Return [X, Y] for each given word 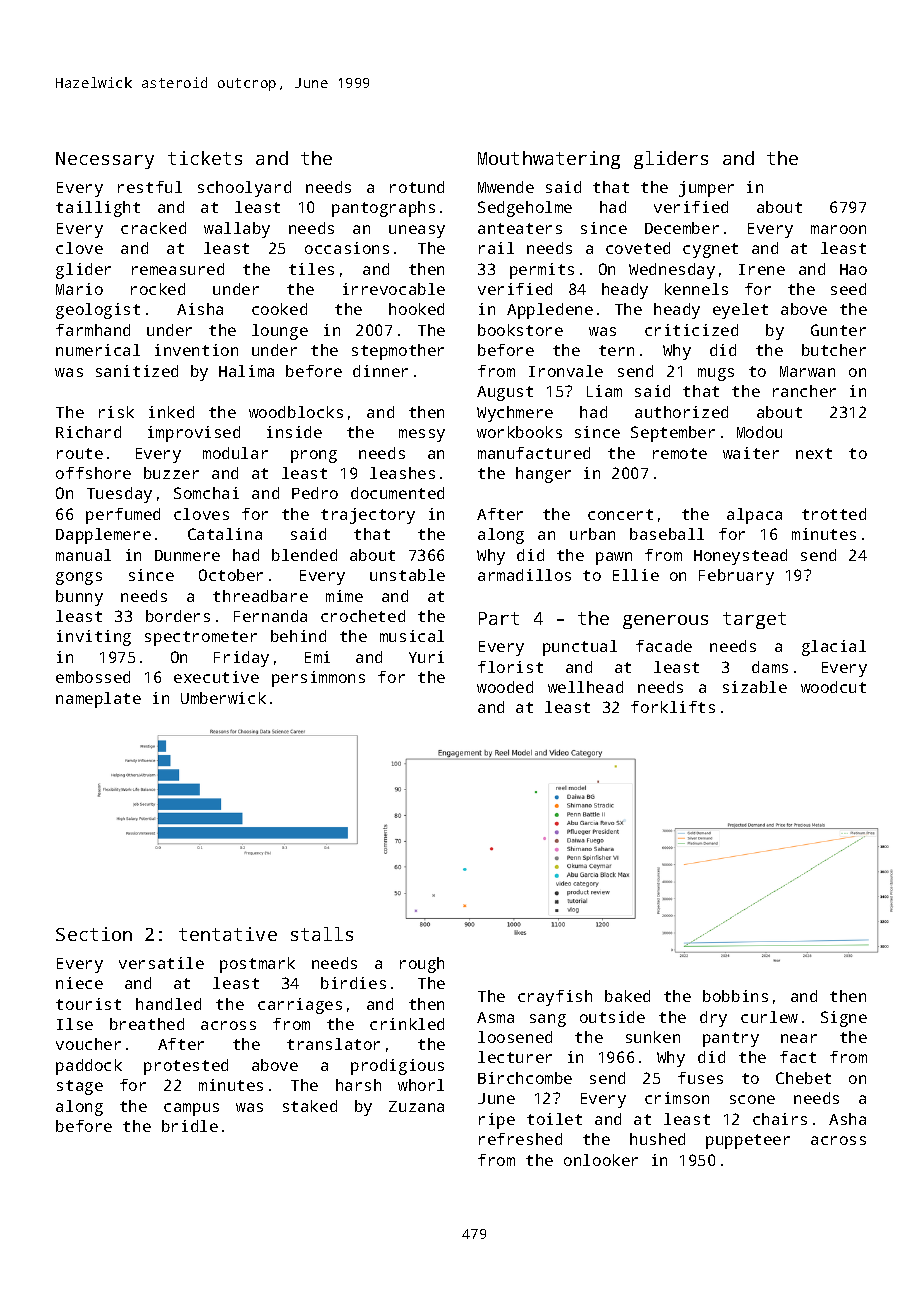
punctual [580, 648]
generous [665, 622]
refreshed [520, 1139]
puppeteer [748, 1141]
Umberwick [223, 698]
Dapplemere [103, 536]
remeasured [178, 269]
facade [664, 646]
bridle [190, 1126]
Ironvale [566, 371]
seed [848, 289]
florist [510, 667]
